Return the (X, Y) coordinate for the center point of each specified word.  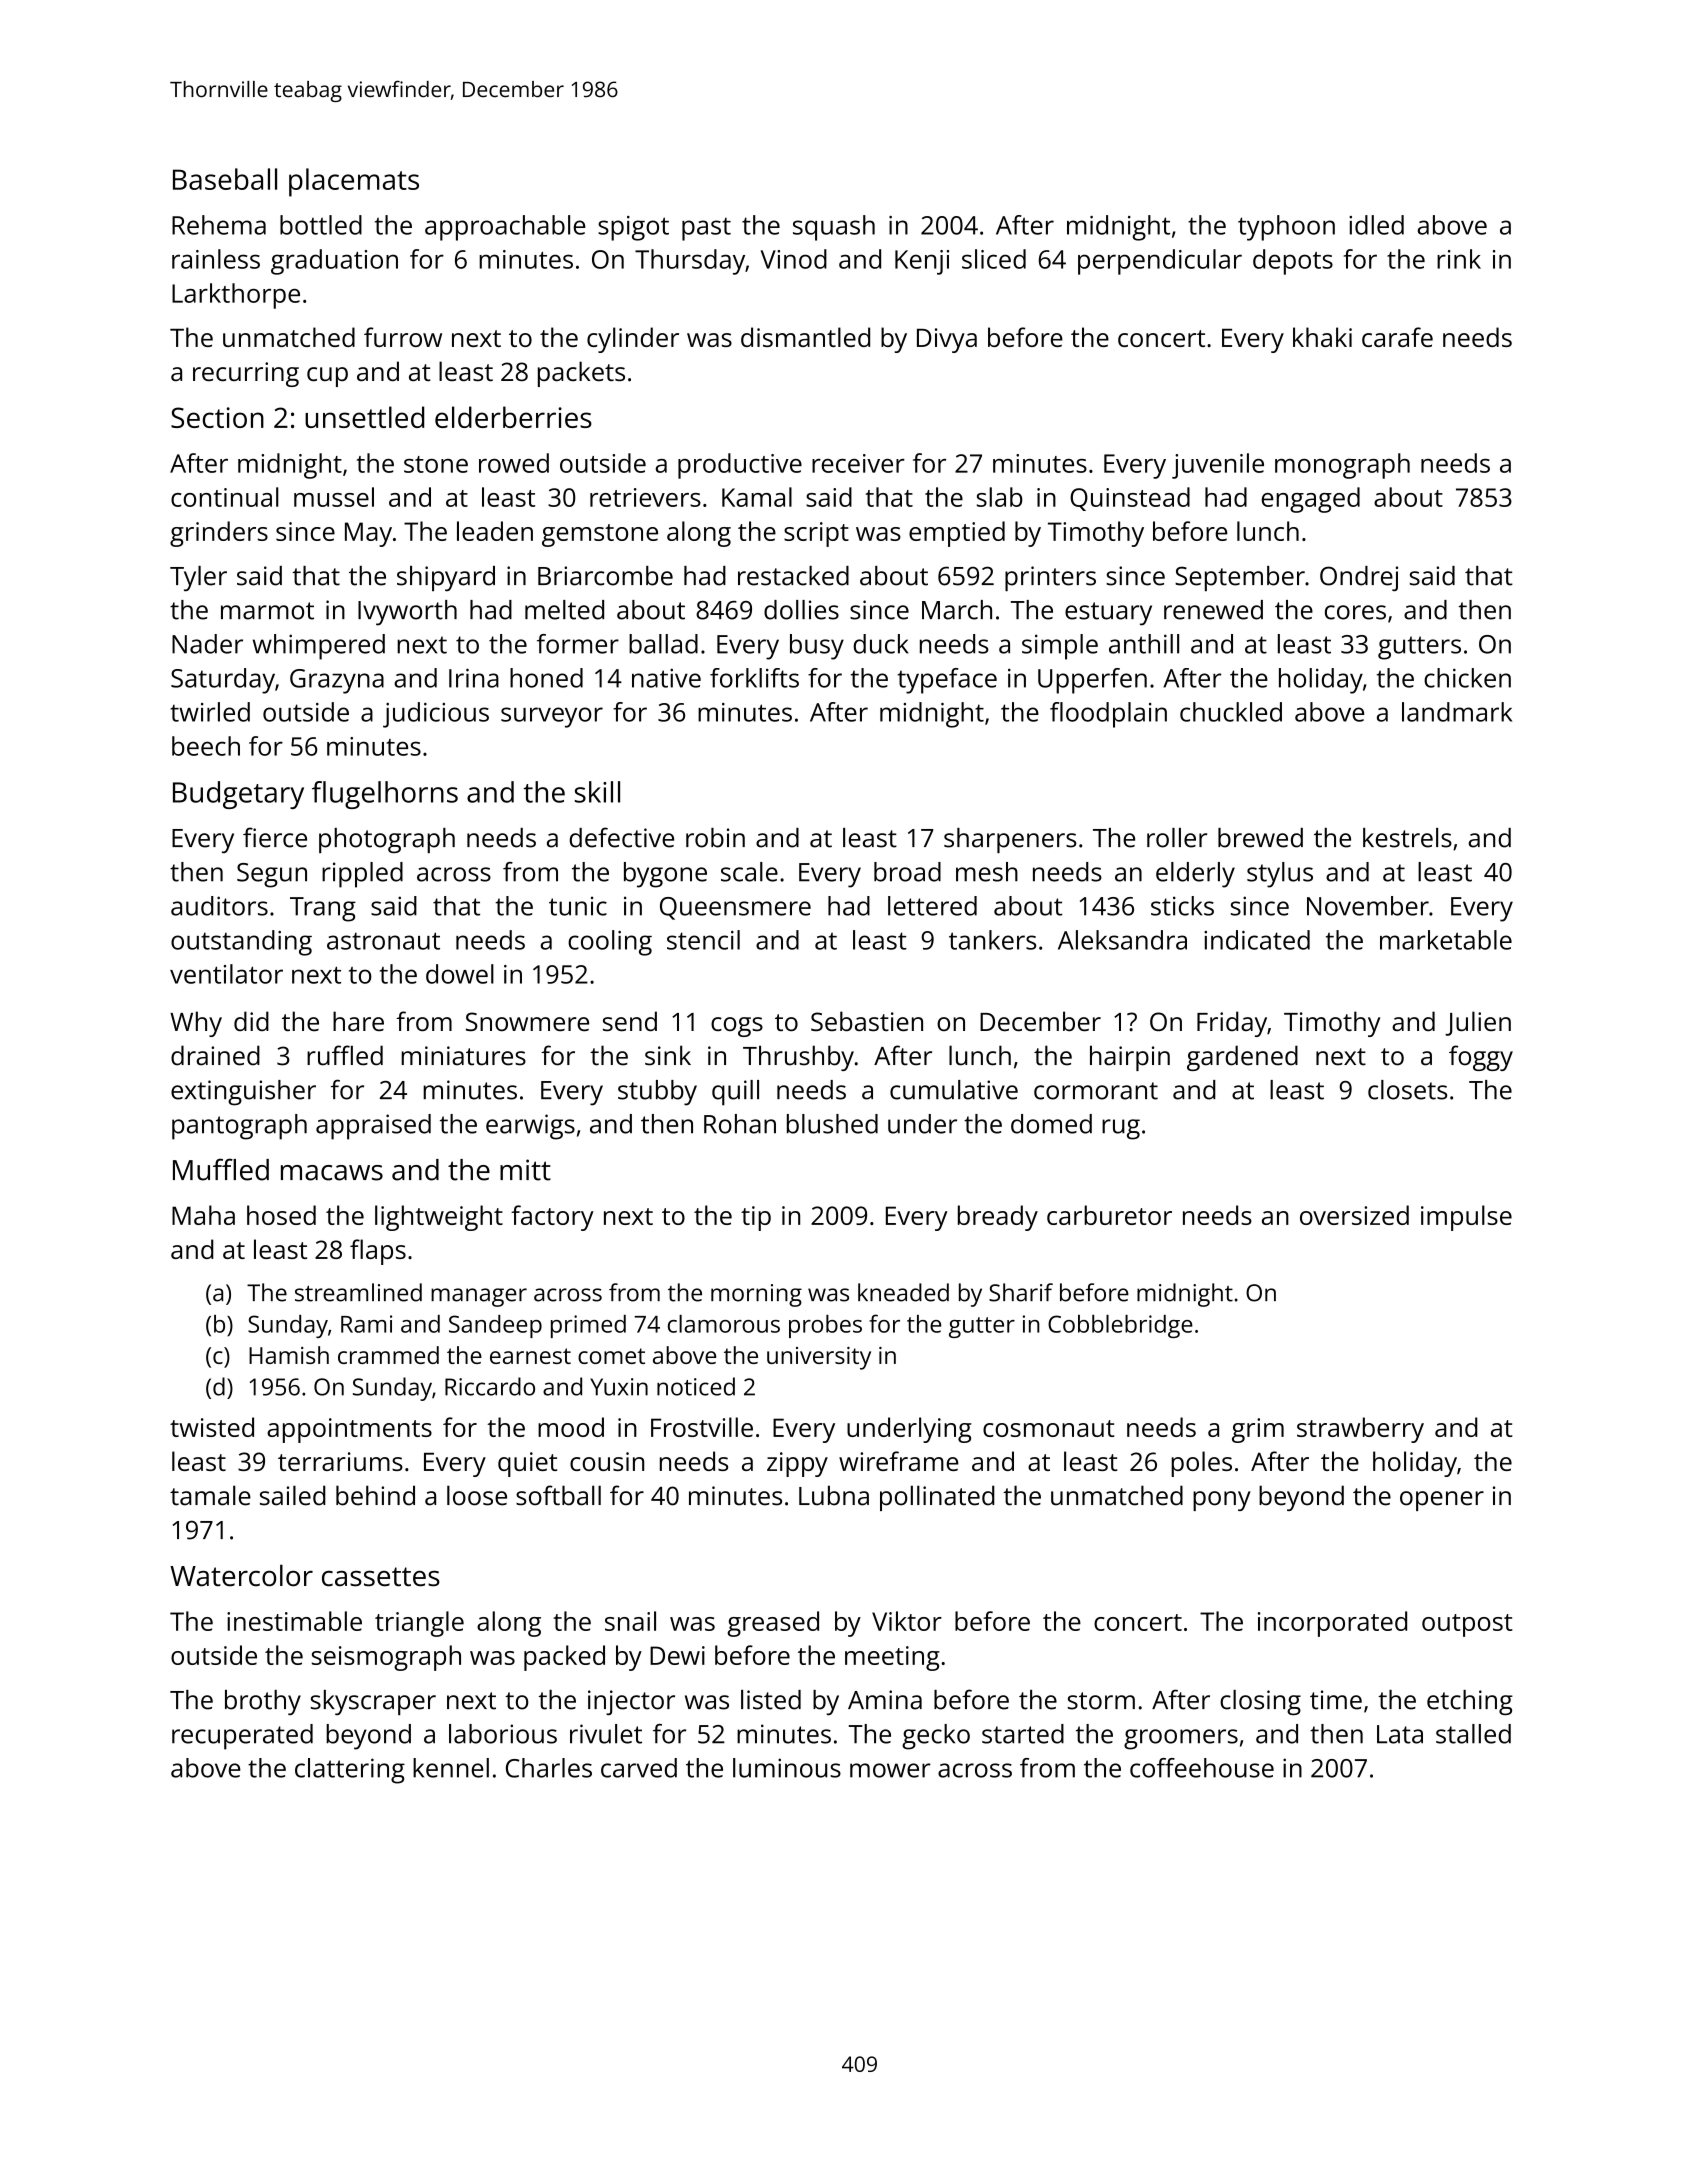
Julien (1478, 1023)
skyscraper (373, 1702)
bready (998, 1218)
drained (215, 1055)
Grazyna (337, 681)
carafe (1397, 337)
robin (715, 838)
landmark (1457, 712)
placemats (354, 182)
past (706, 229)
